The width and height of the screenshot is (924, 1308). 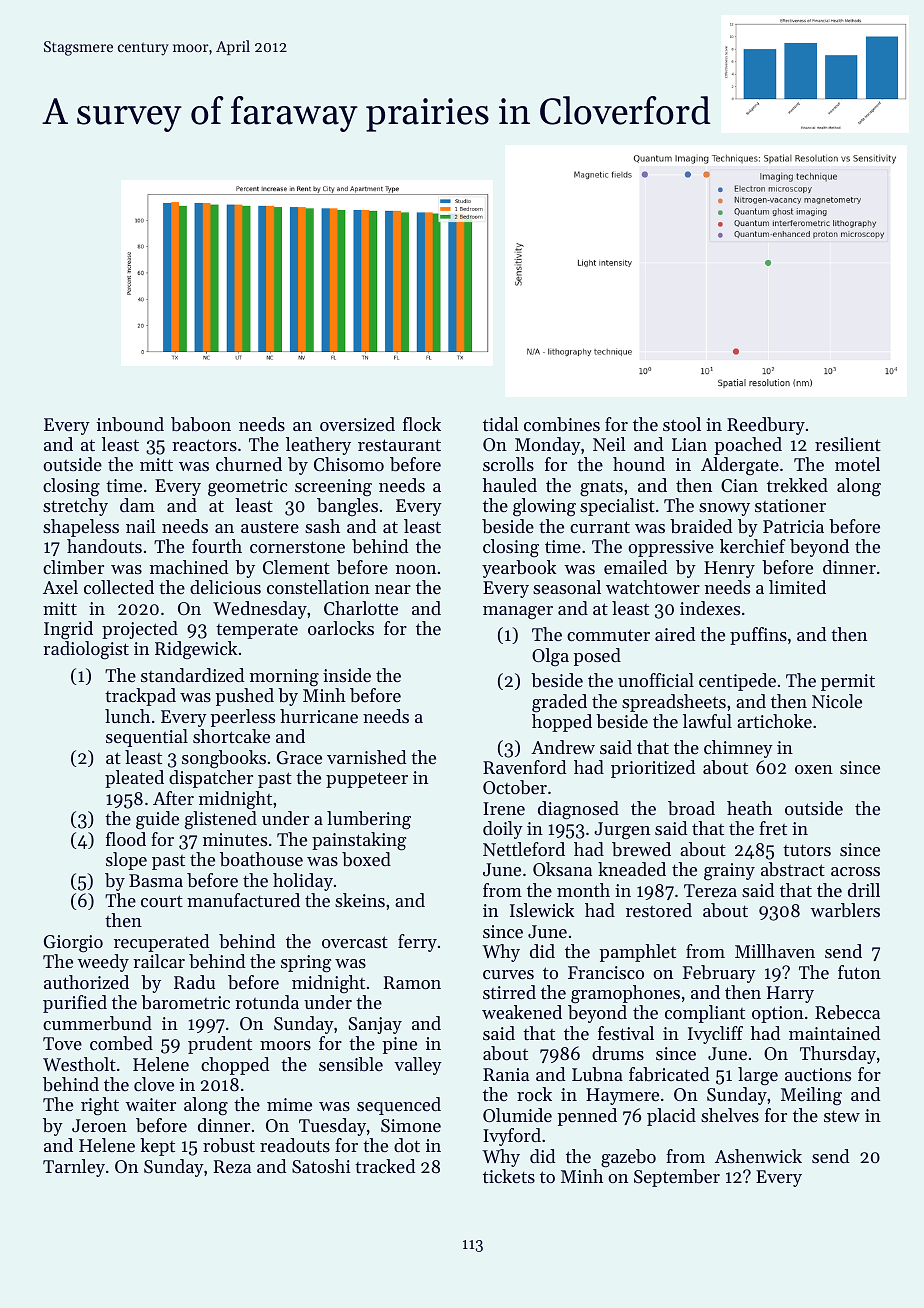 I want to click on Tove, so click(x=62, y=1043).
